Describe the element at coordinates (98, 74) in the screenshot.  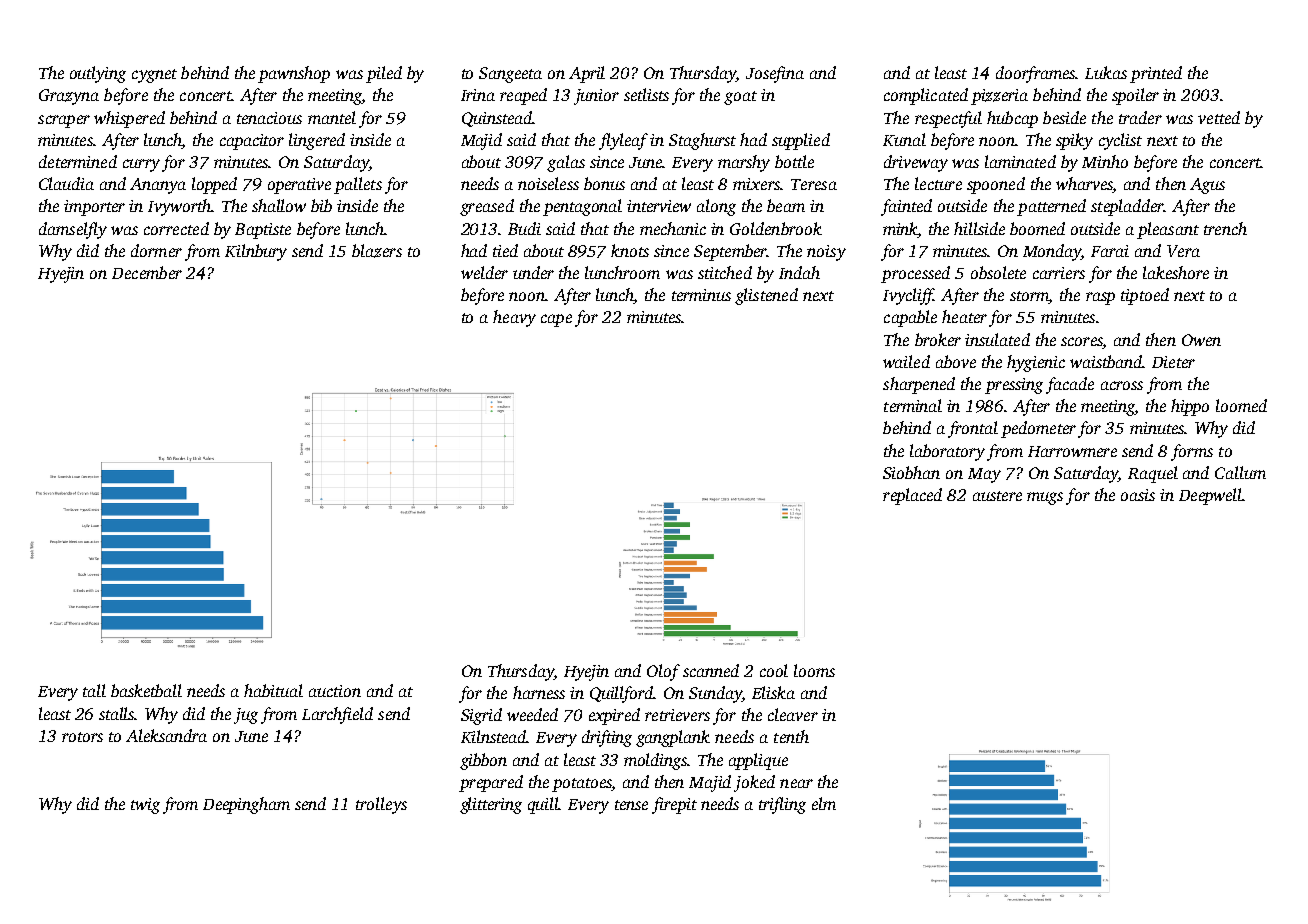
I see `outlying` at that location.
